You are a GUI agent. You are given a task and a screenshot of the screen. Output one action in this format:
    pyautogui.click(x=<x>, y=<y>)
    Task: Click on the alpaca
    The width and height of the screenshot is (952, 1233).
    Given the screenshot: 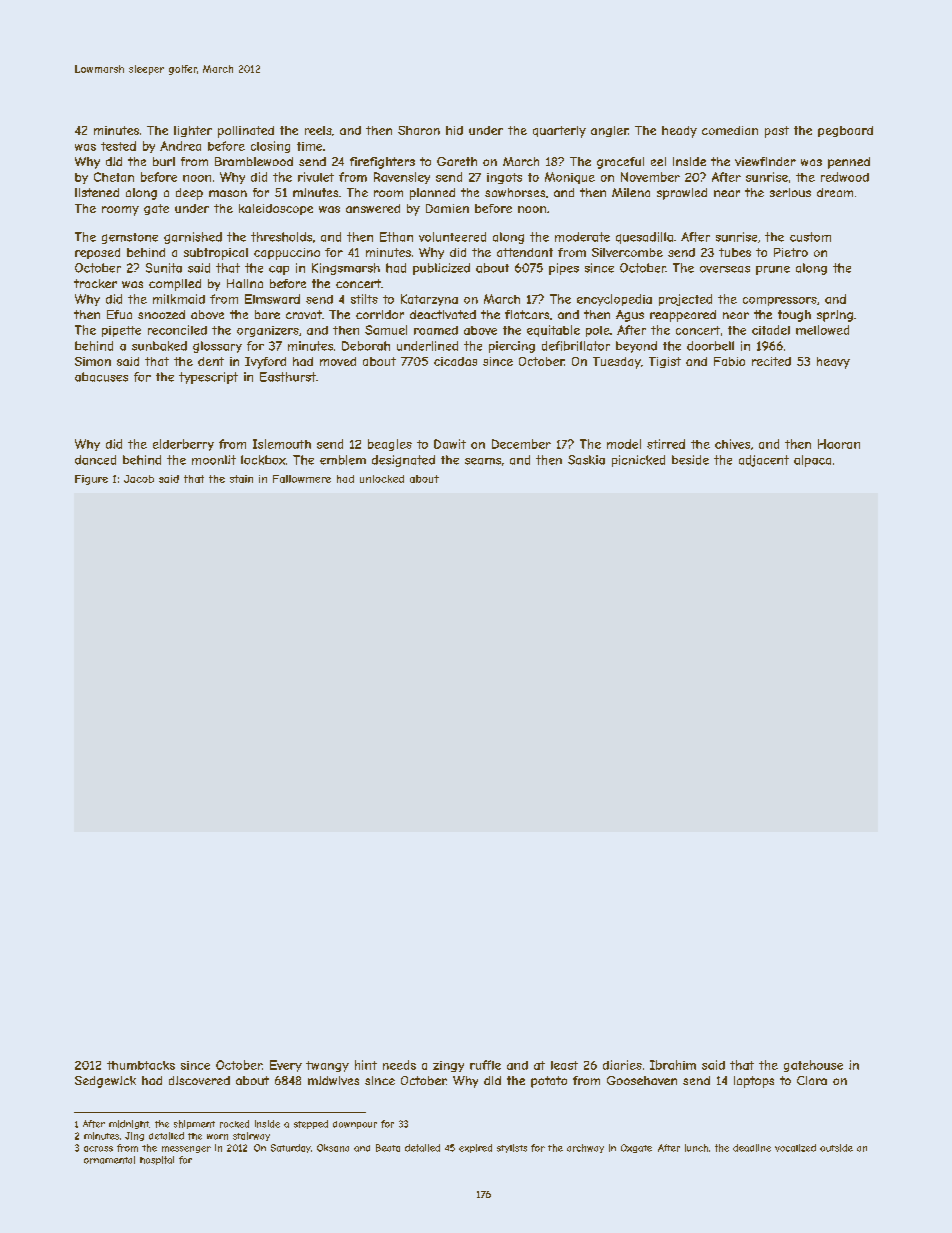 What is the action you would take?
    pyautogui.click(x=812, y=461)
